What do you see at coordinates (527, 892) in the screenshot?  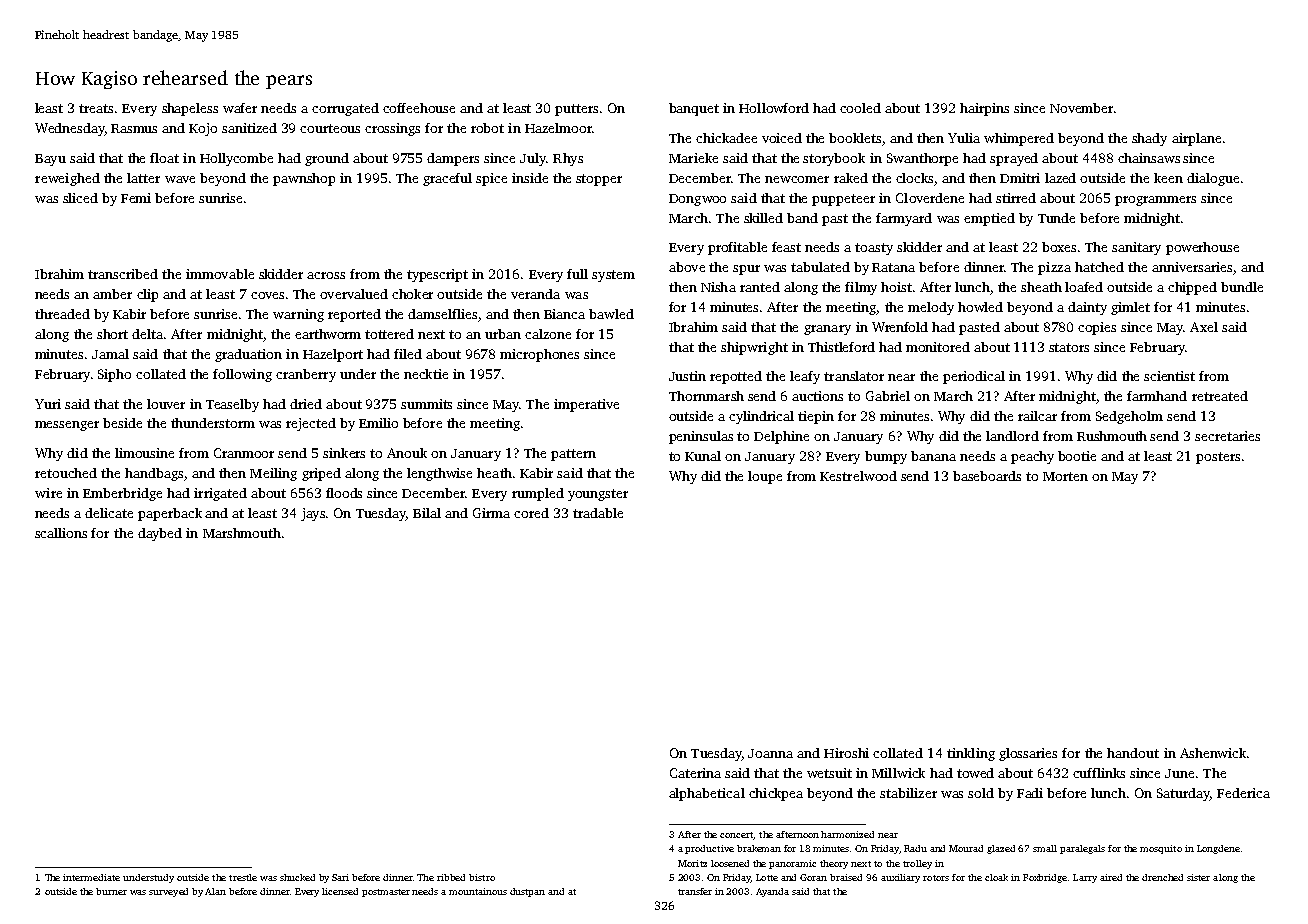 I see `dustpan` at bounding box center [527, 892].
